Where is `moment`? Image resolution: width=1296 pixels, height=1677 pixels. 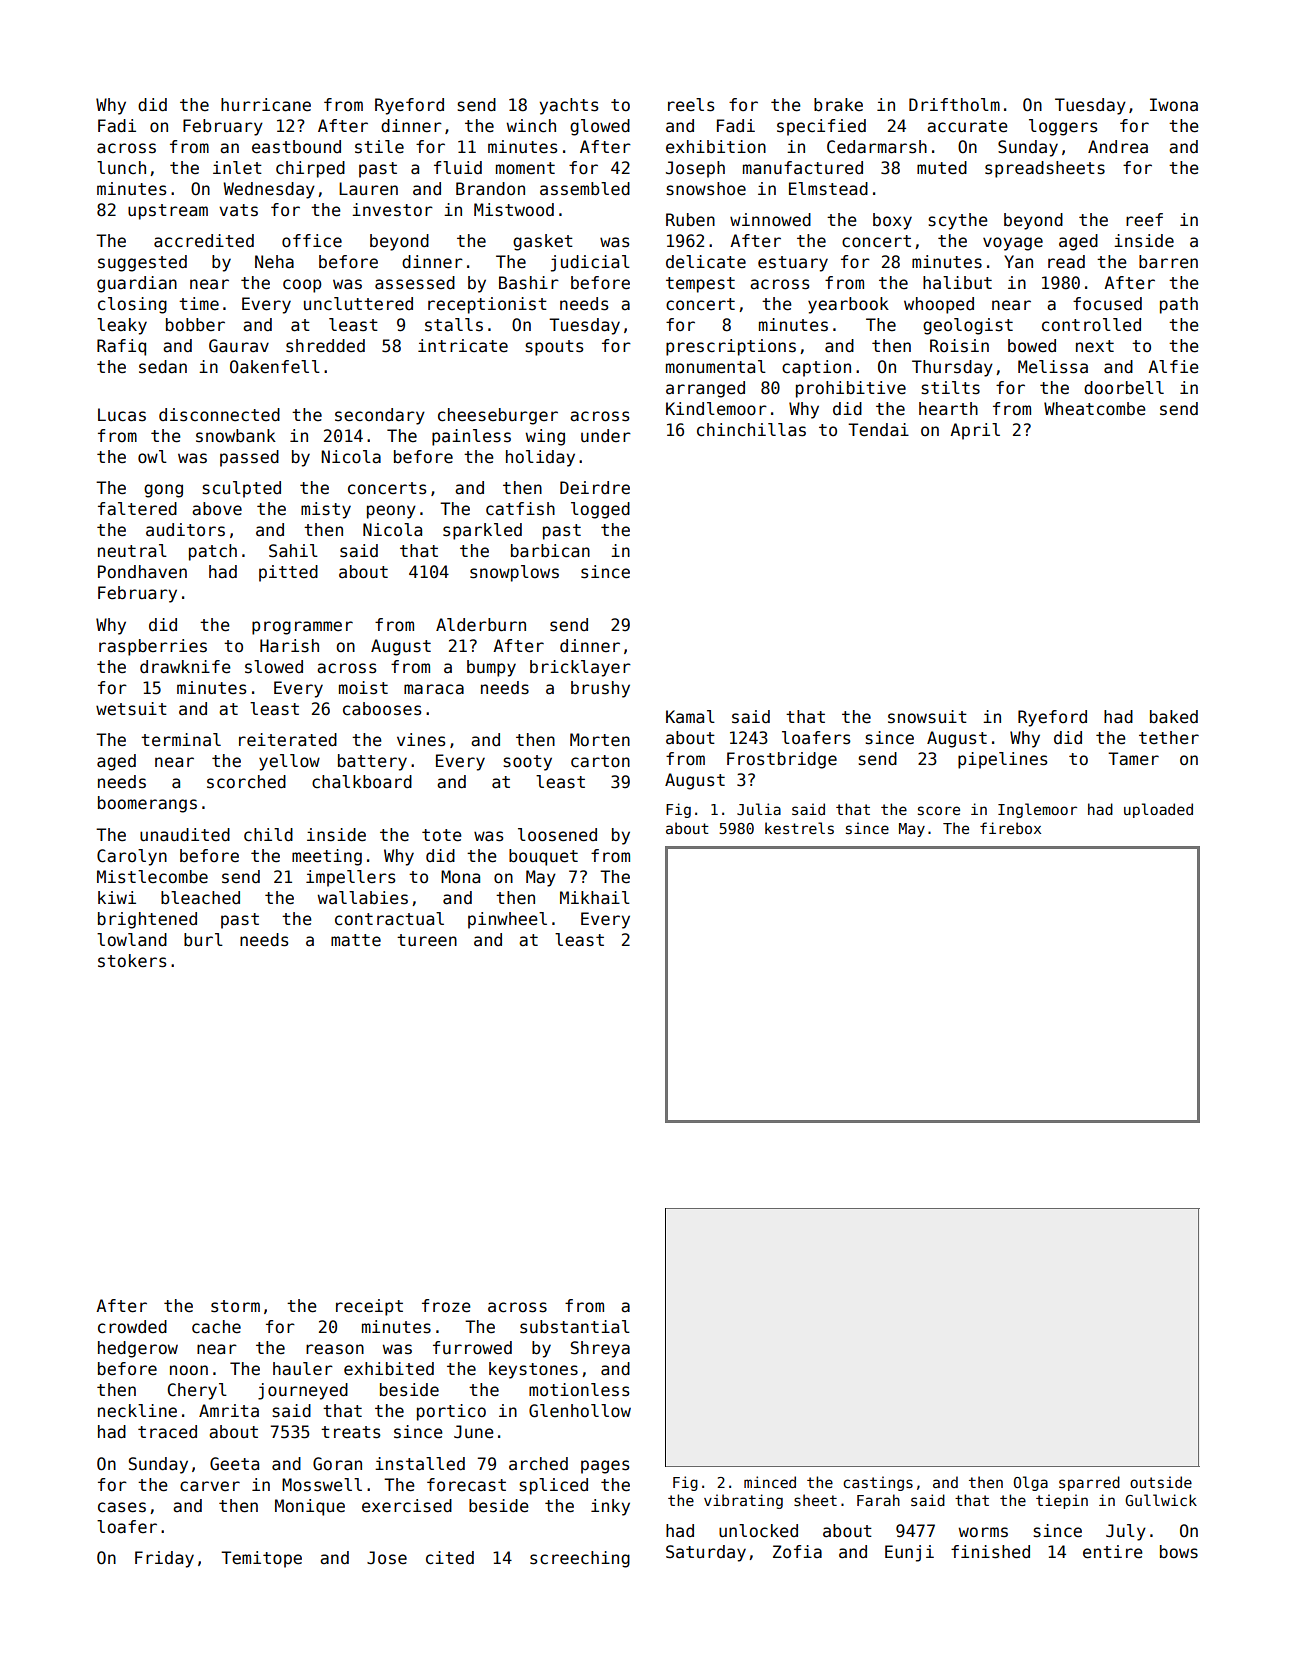 moment is located at coordinates (525, 168).
